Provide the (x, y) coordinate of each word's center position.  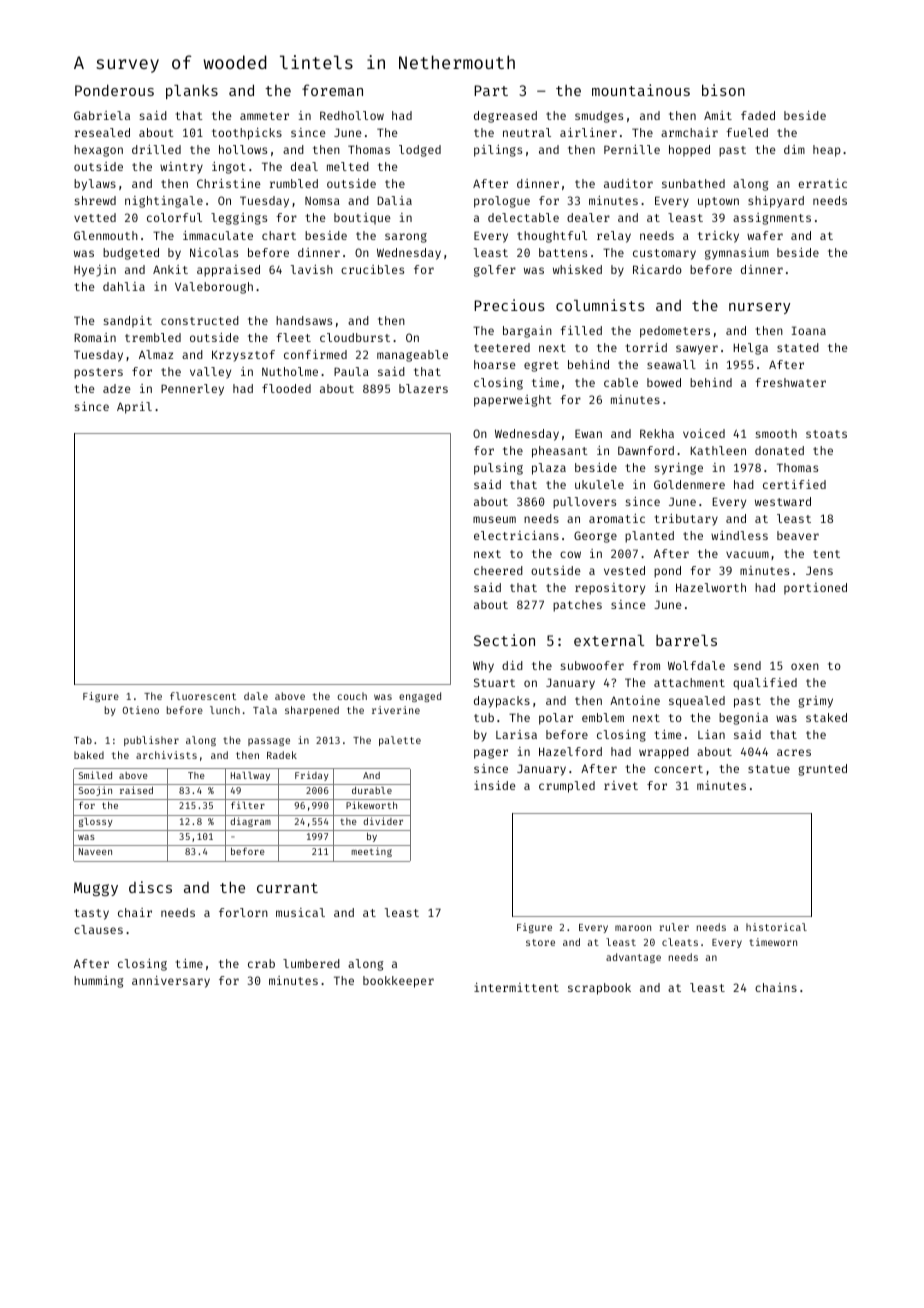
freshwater (790, 382)
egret (541, 366)
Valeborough (214, 288)
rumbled (294, 183)
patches (577, 606)
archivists (166, 755)
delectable (523, 217)
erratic (822, 183)
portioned (815, 589)
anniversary (171, 982)
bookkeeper (398, 982)
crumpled (567, 787)
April (134, 408)
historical (776, 927)
